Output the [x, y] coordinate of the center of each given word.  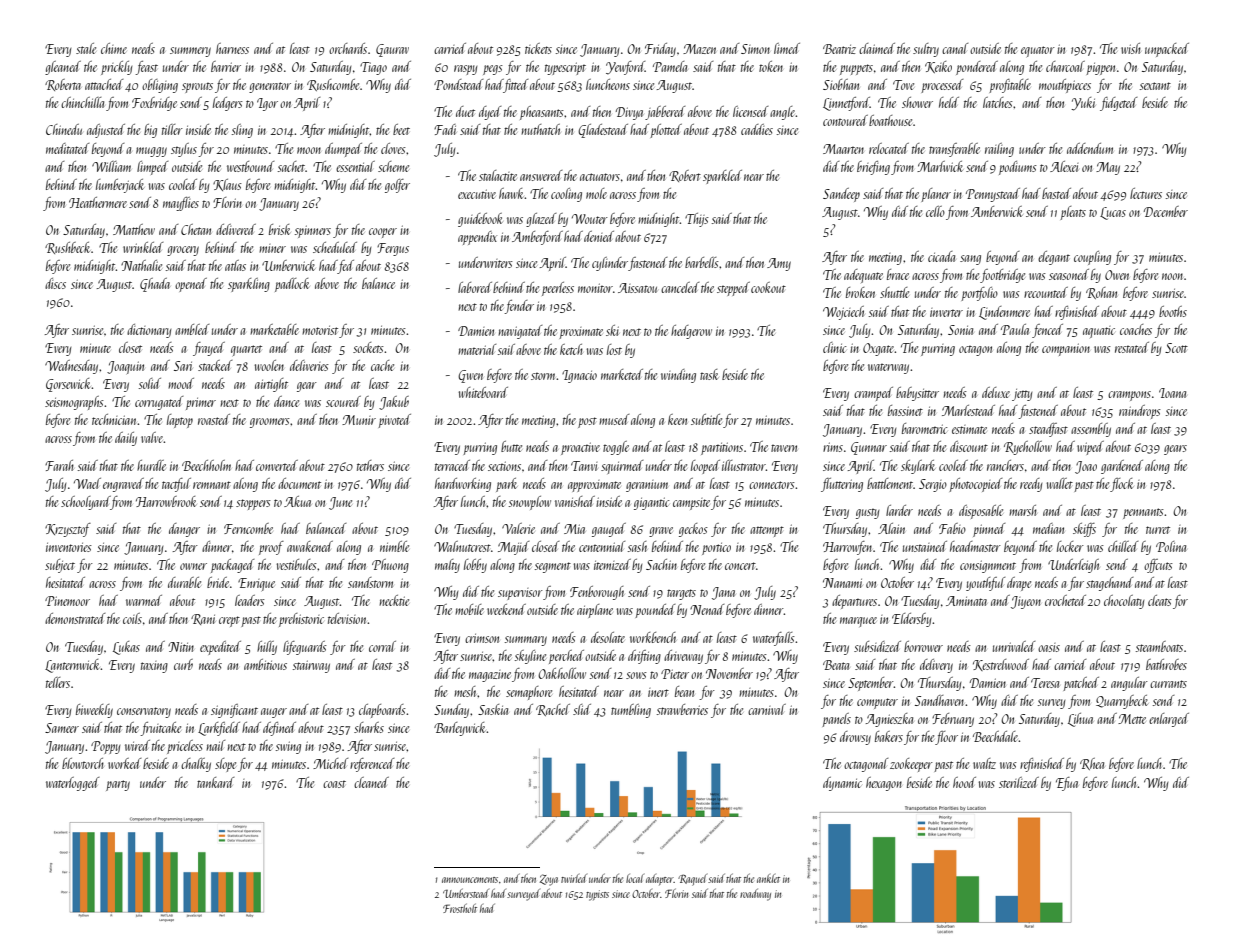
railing [999, 150]
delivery [936, 666]
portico [716, 549]
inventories [69, 547]
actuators [600, 177]
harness [232, 48]
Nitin [181, 647]
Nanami [842, 583]
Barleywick [460, 729]
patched [1081, 684]
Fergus [393, 249]
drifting [644, 657]
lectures [1146, 193]
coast [334, 784]
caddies [757, 129]
